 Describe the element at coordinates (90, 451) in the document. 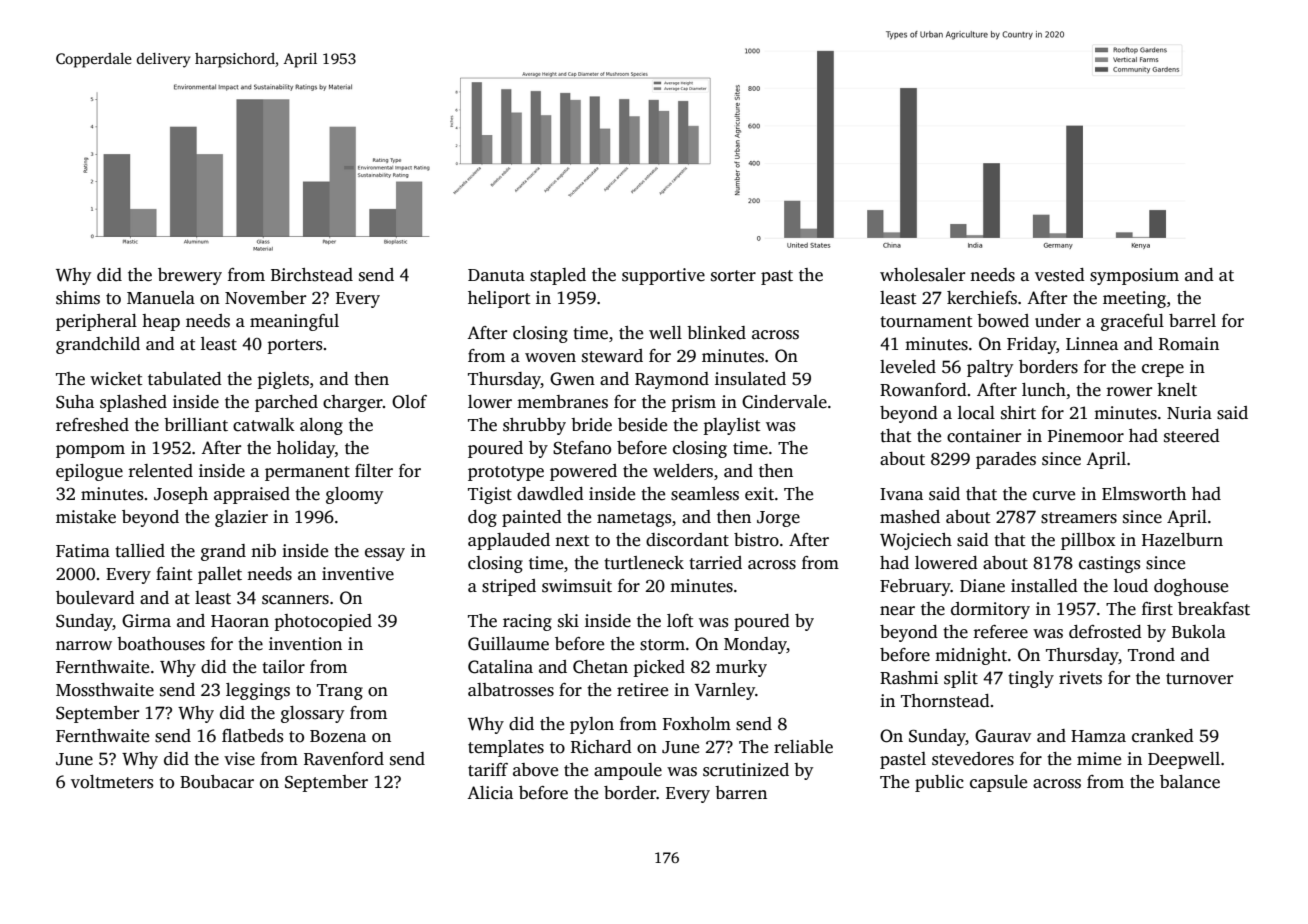

I see `pompom` at that location.
